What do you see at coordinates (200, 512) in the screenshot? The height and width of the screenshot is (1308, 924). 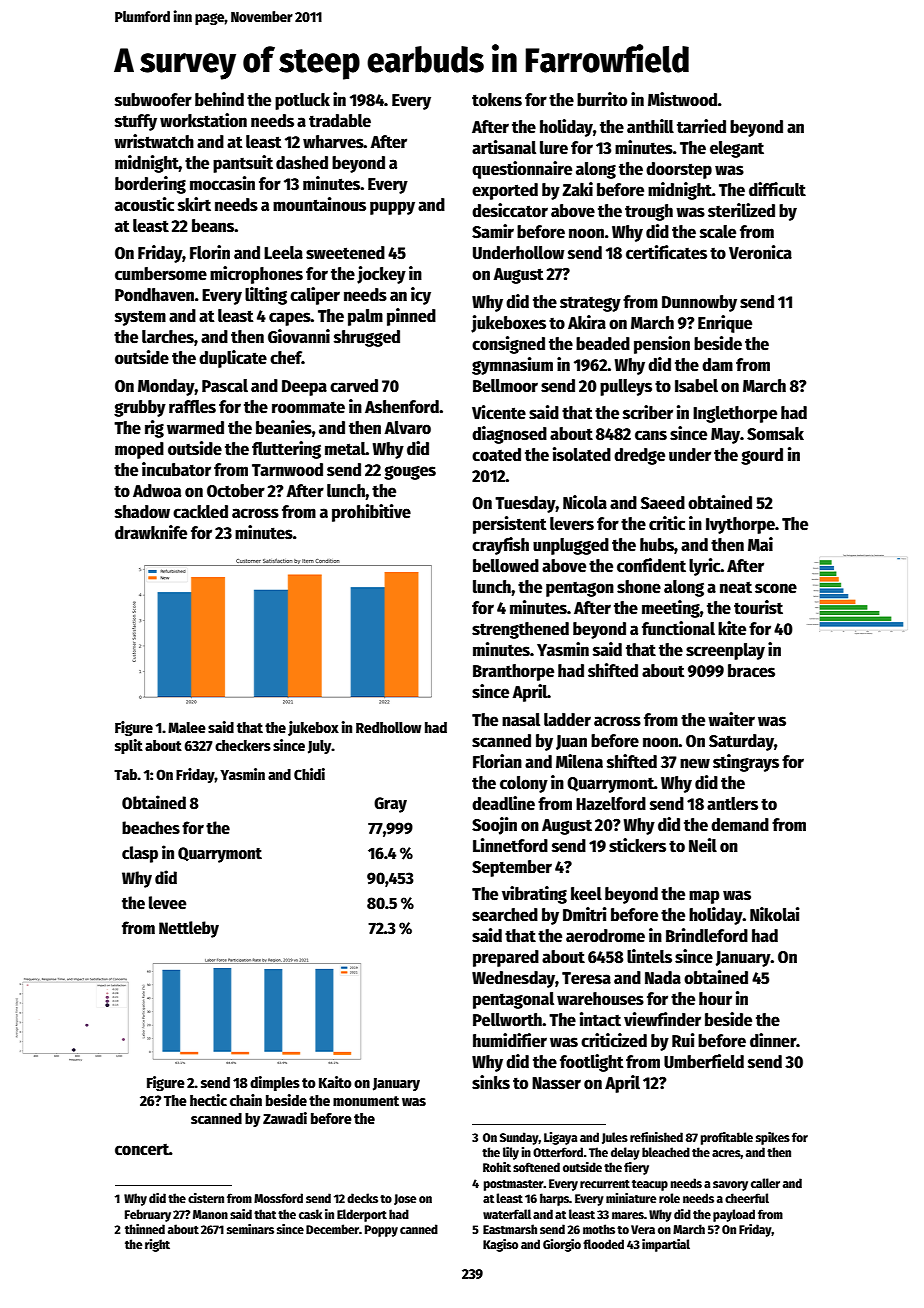 I see `cackled` at bounding box center [200, 512].
